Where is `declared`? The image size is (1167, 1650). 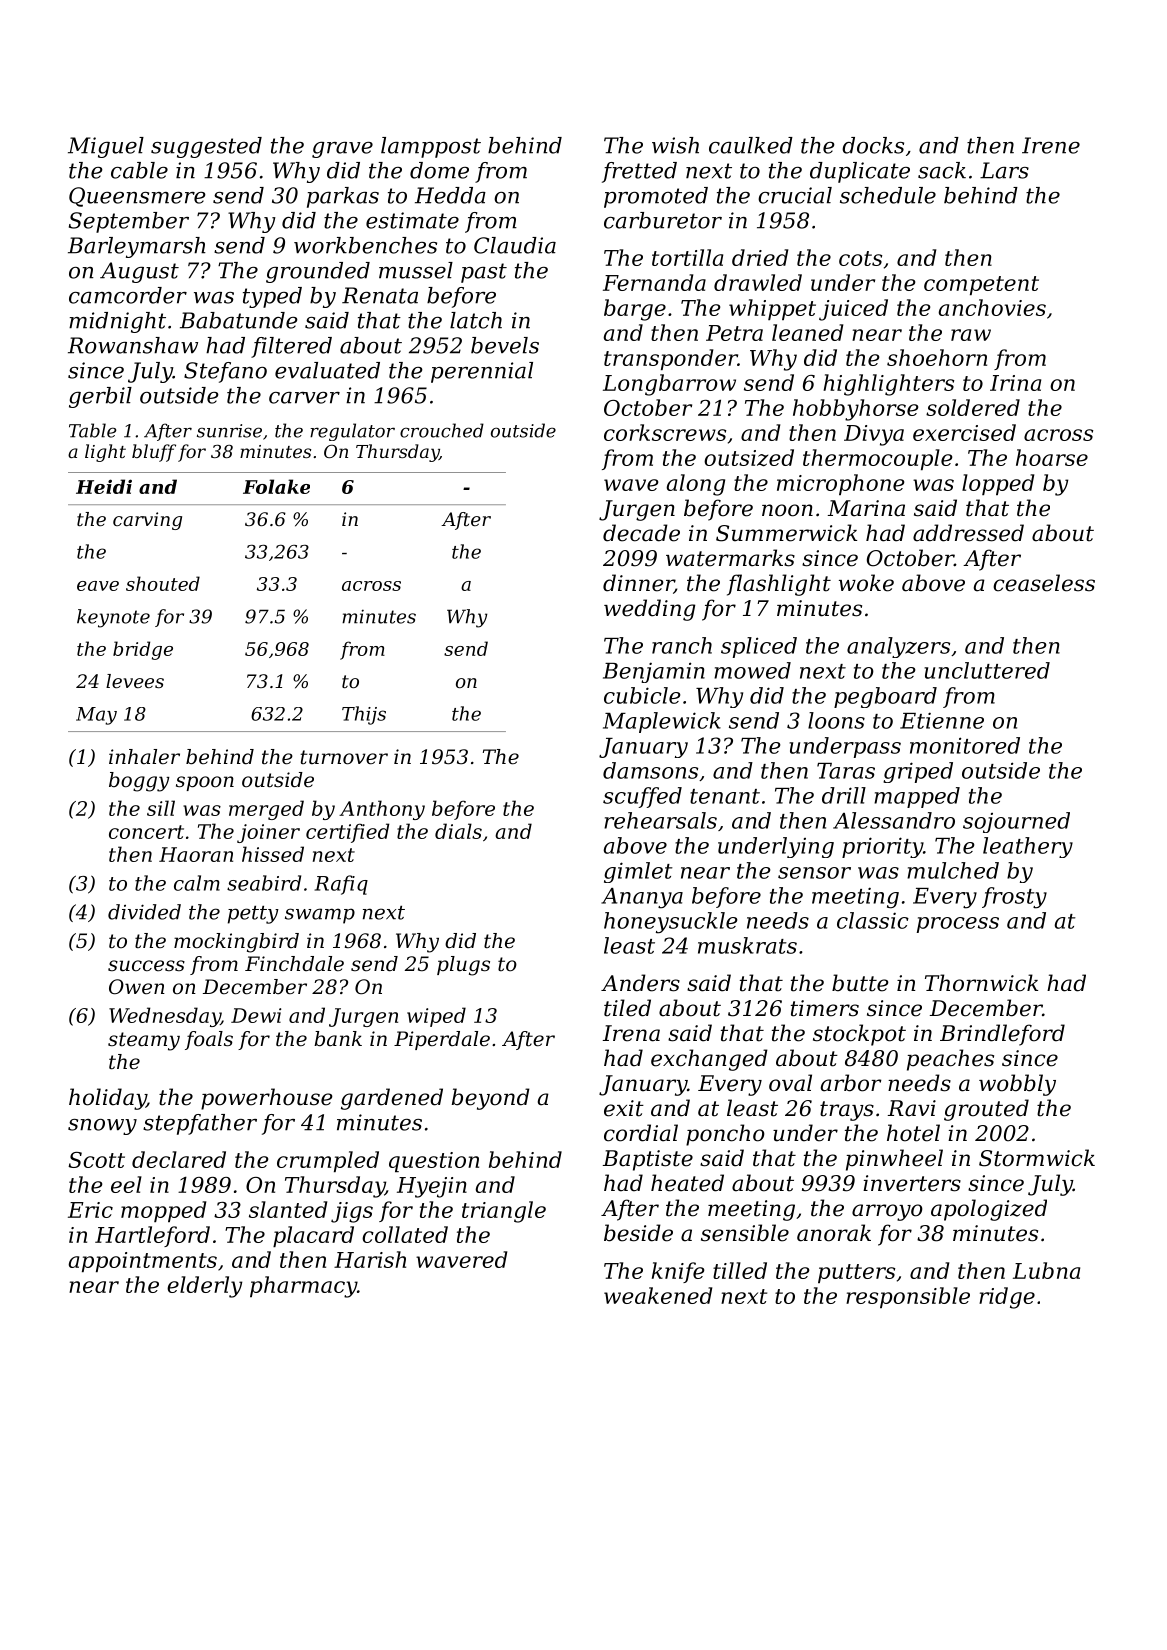 declared is located at coordinates (179, 1159).
